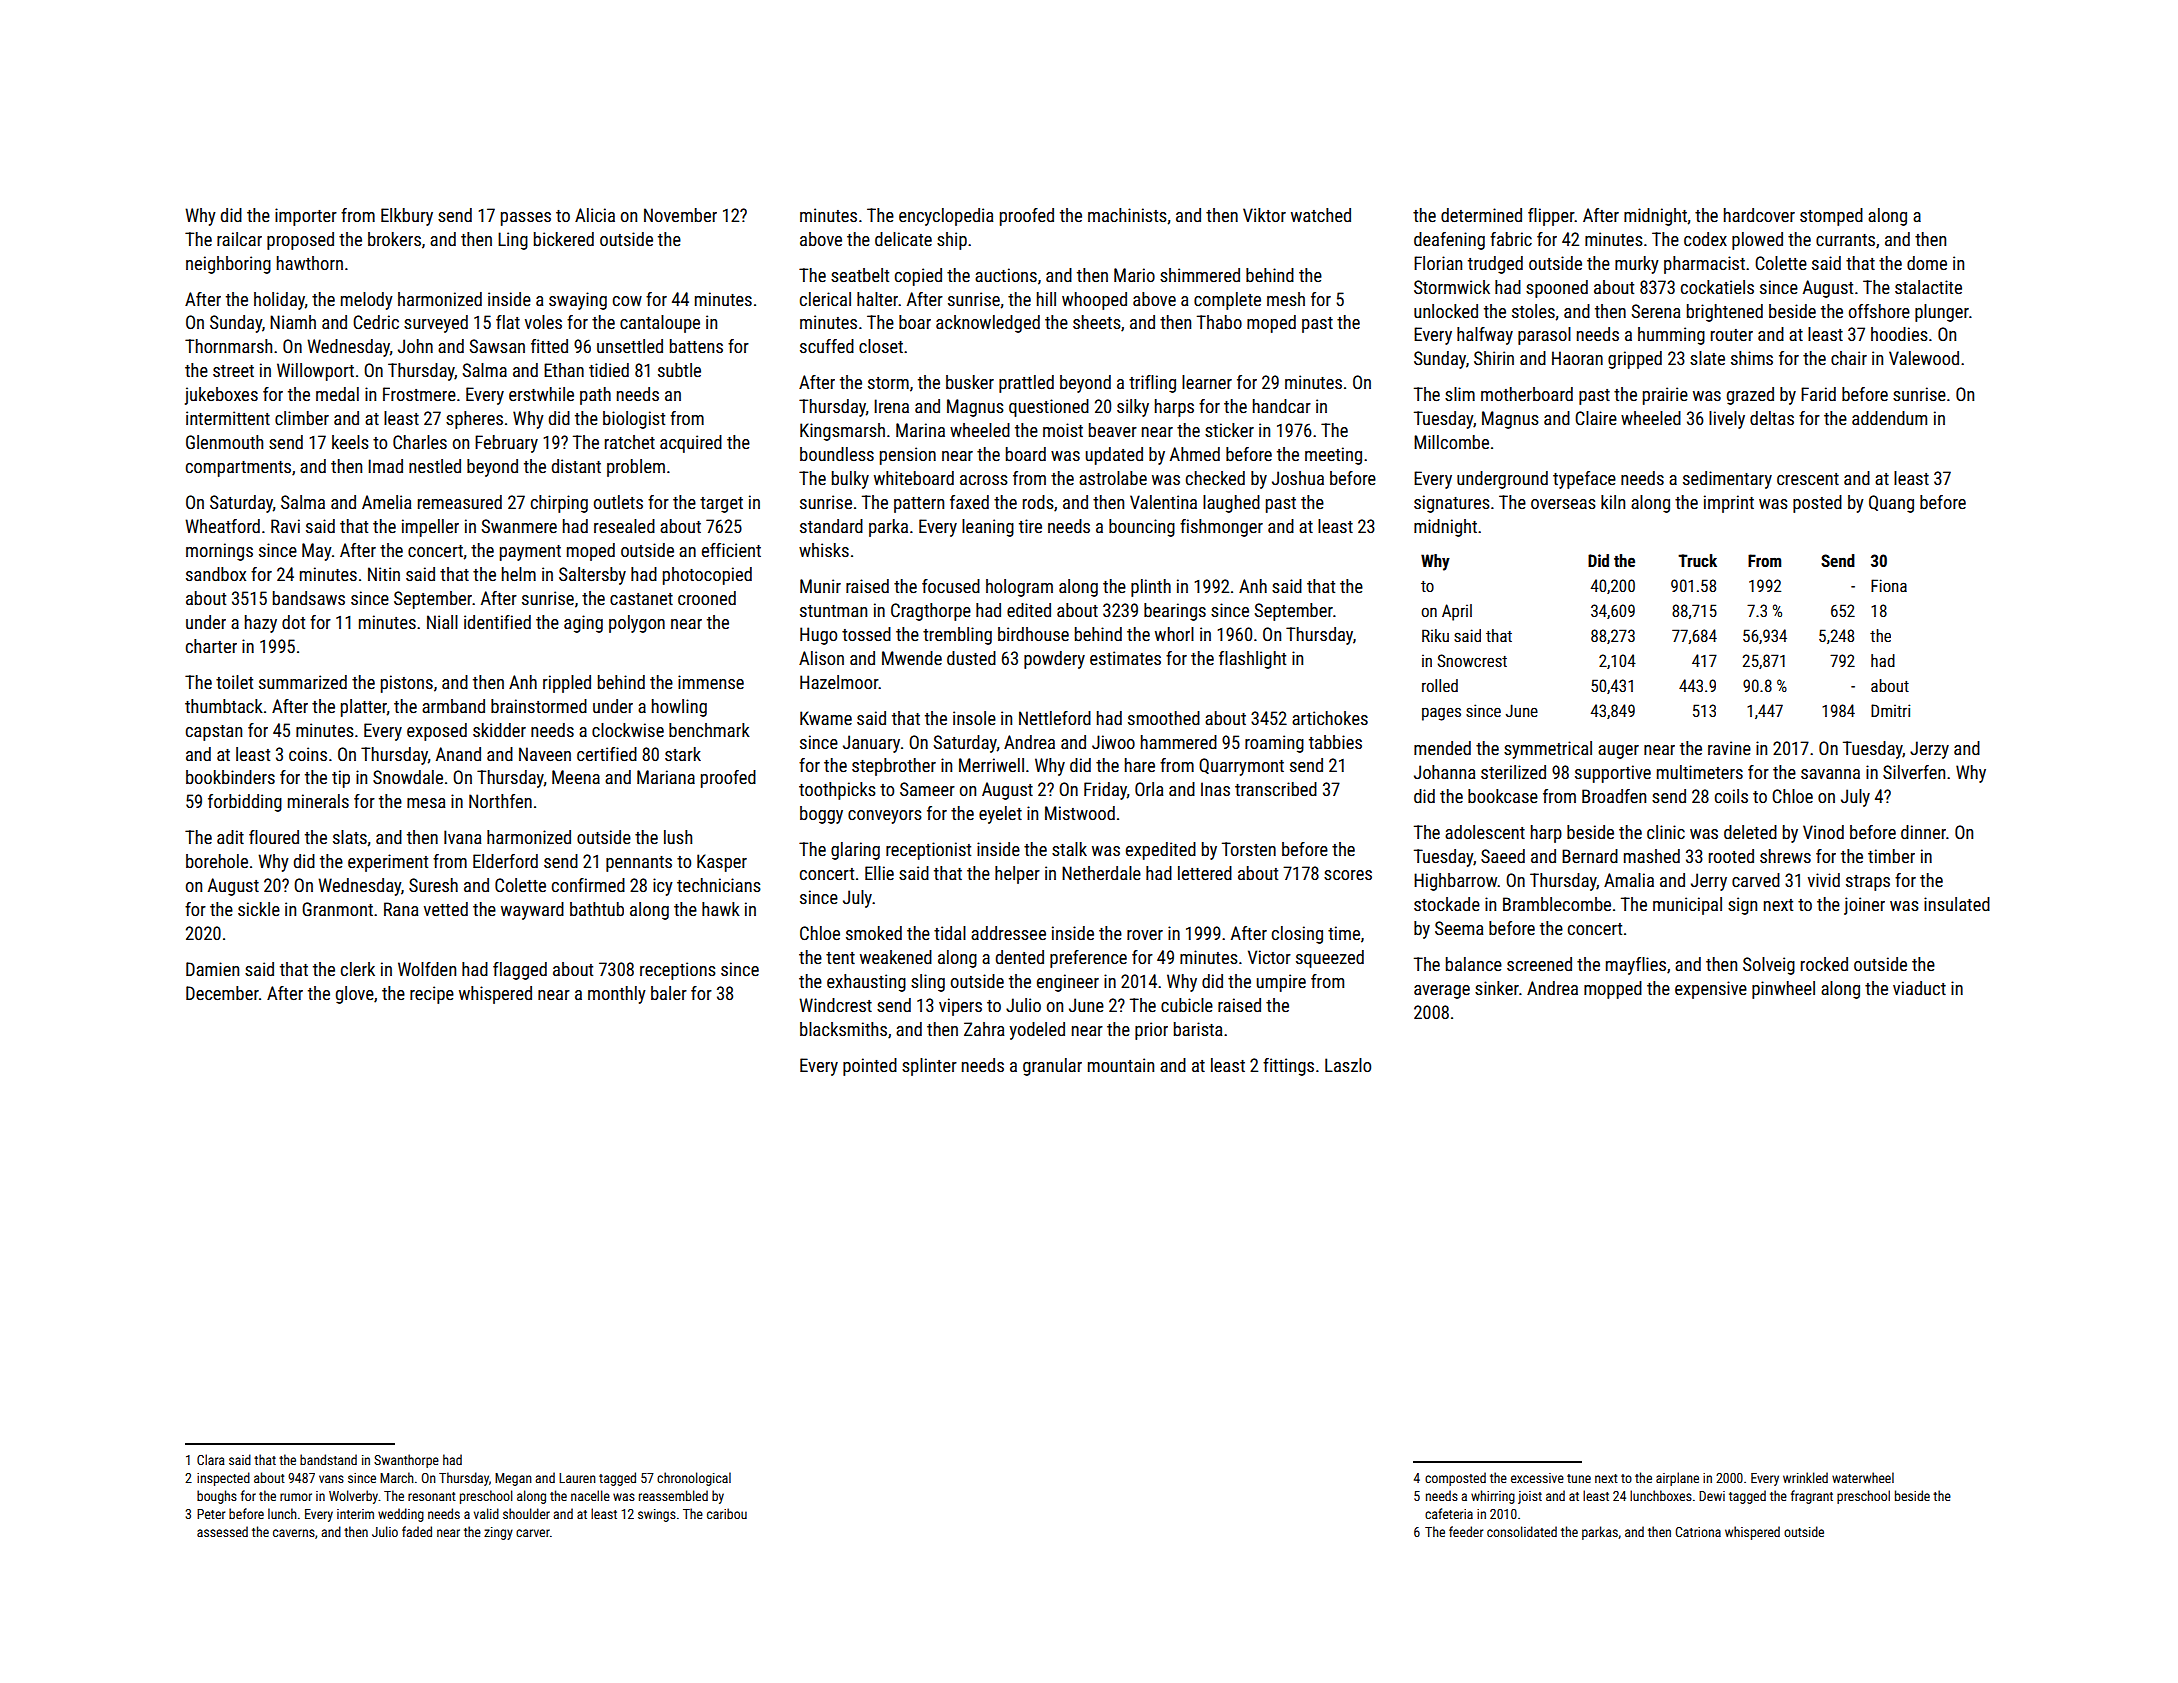  I want to click on chronological, so click(694, 1479).
